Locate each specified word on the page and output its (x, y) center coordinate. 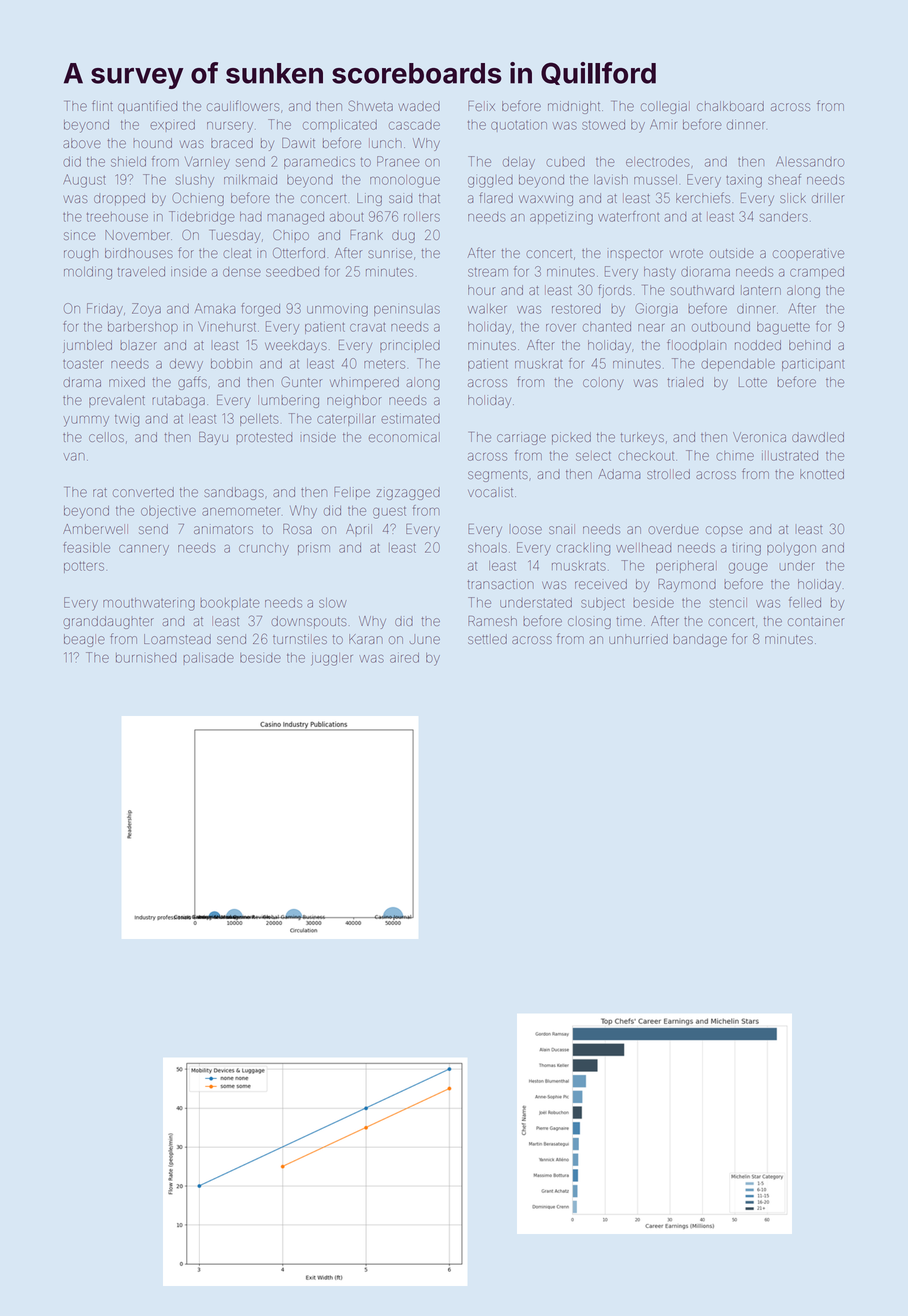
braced (232, 143)
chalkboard (730, 106)
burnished (146, 658)
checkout (646, 456)
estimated (410, 419)
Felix (481, 106)
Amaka (215, 308)
